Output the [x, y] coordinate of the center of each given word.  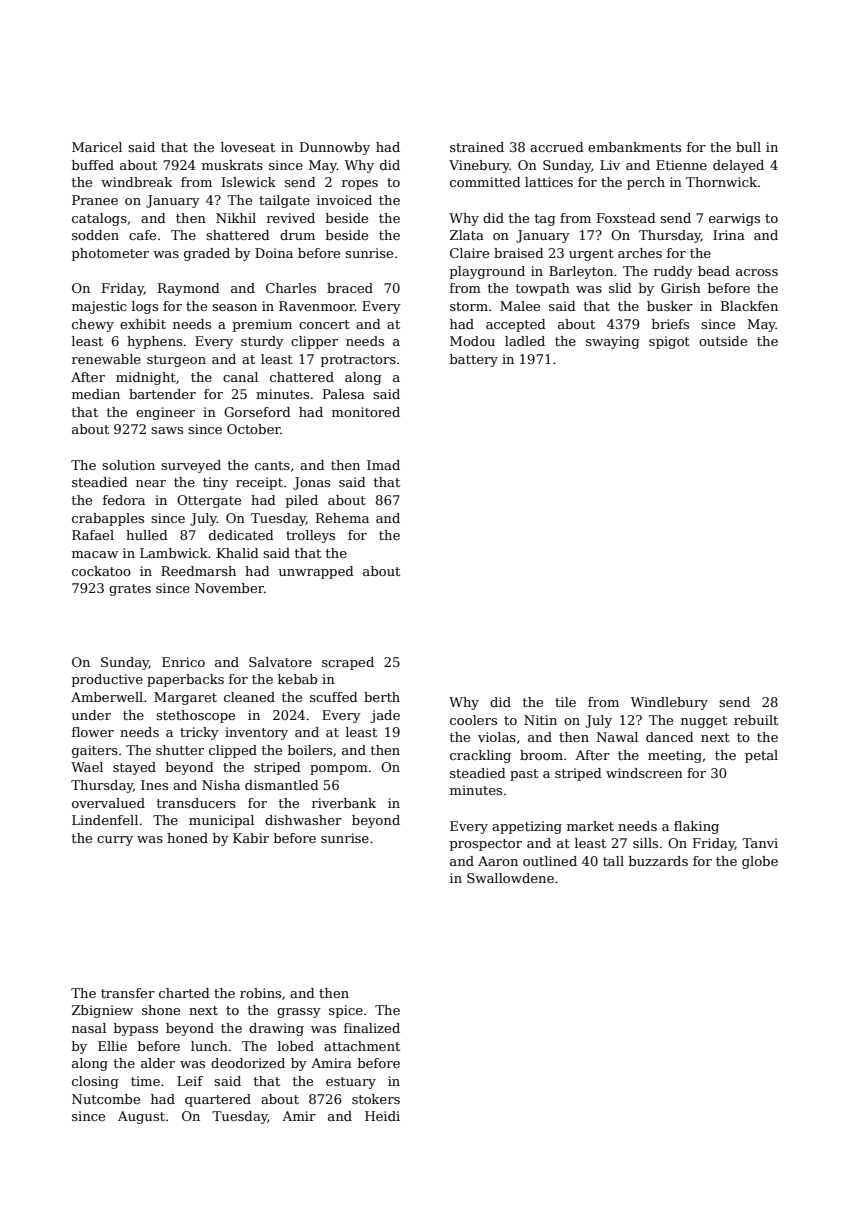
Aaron [498, 861]
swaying [613, 342]
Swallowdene [510, 878]
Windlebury [669, 703]
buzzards [658, 861]
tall [613, 861]
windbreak [137, 182]
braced [350, 288]
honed [187, 838]
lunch [209, 1046]
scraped [348, 663]
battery [474, 360]
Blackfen [749, 306]
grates [130, 590]
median [96, 394]
